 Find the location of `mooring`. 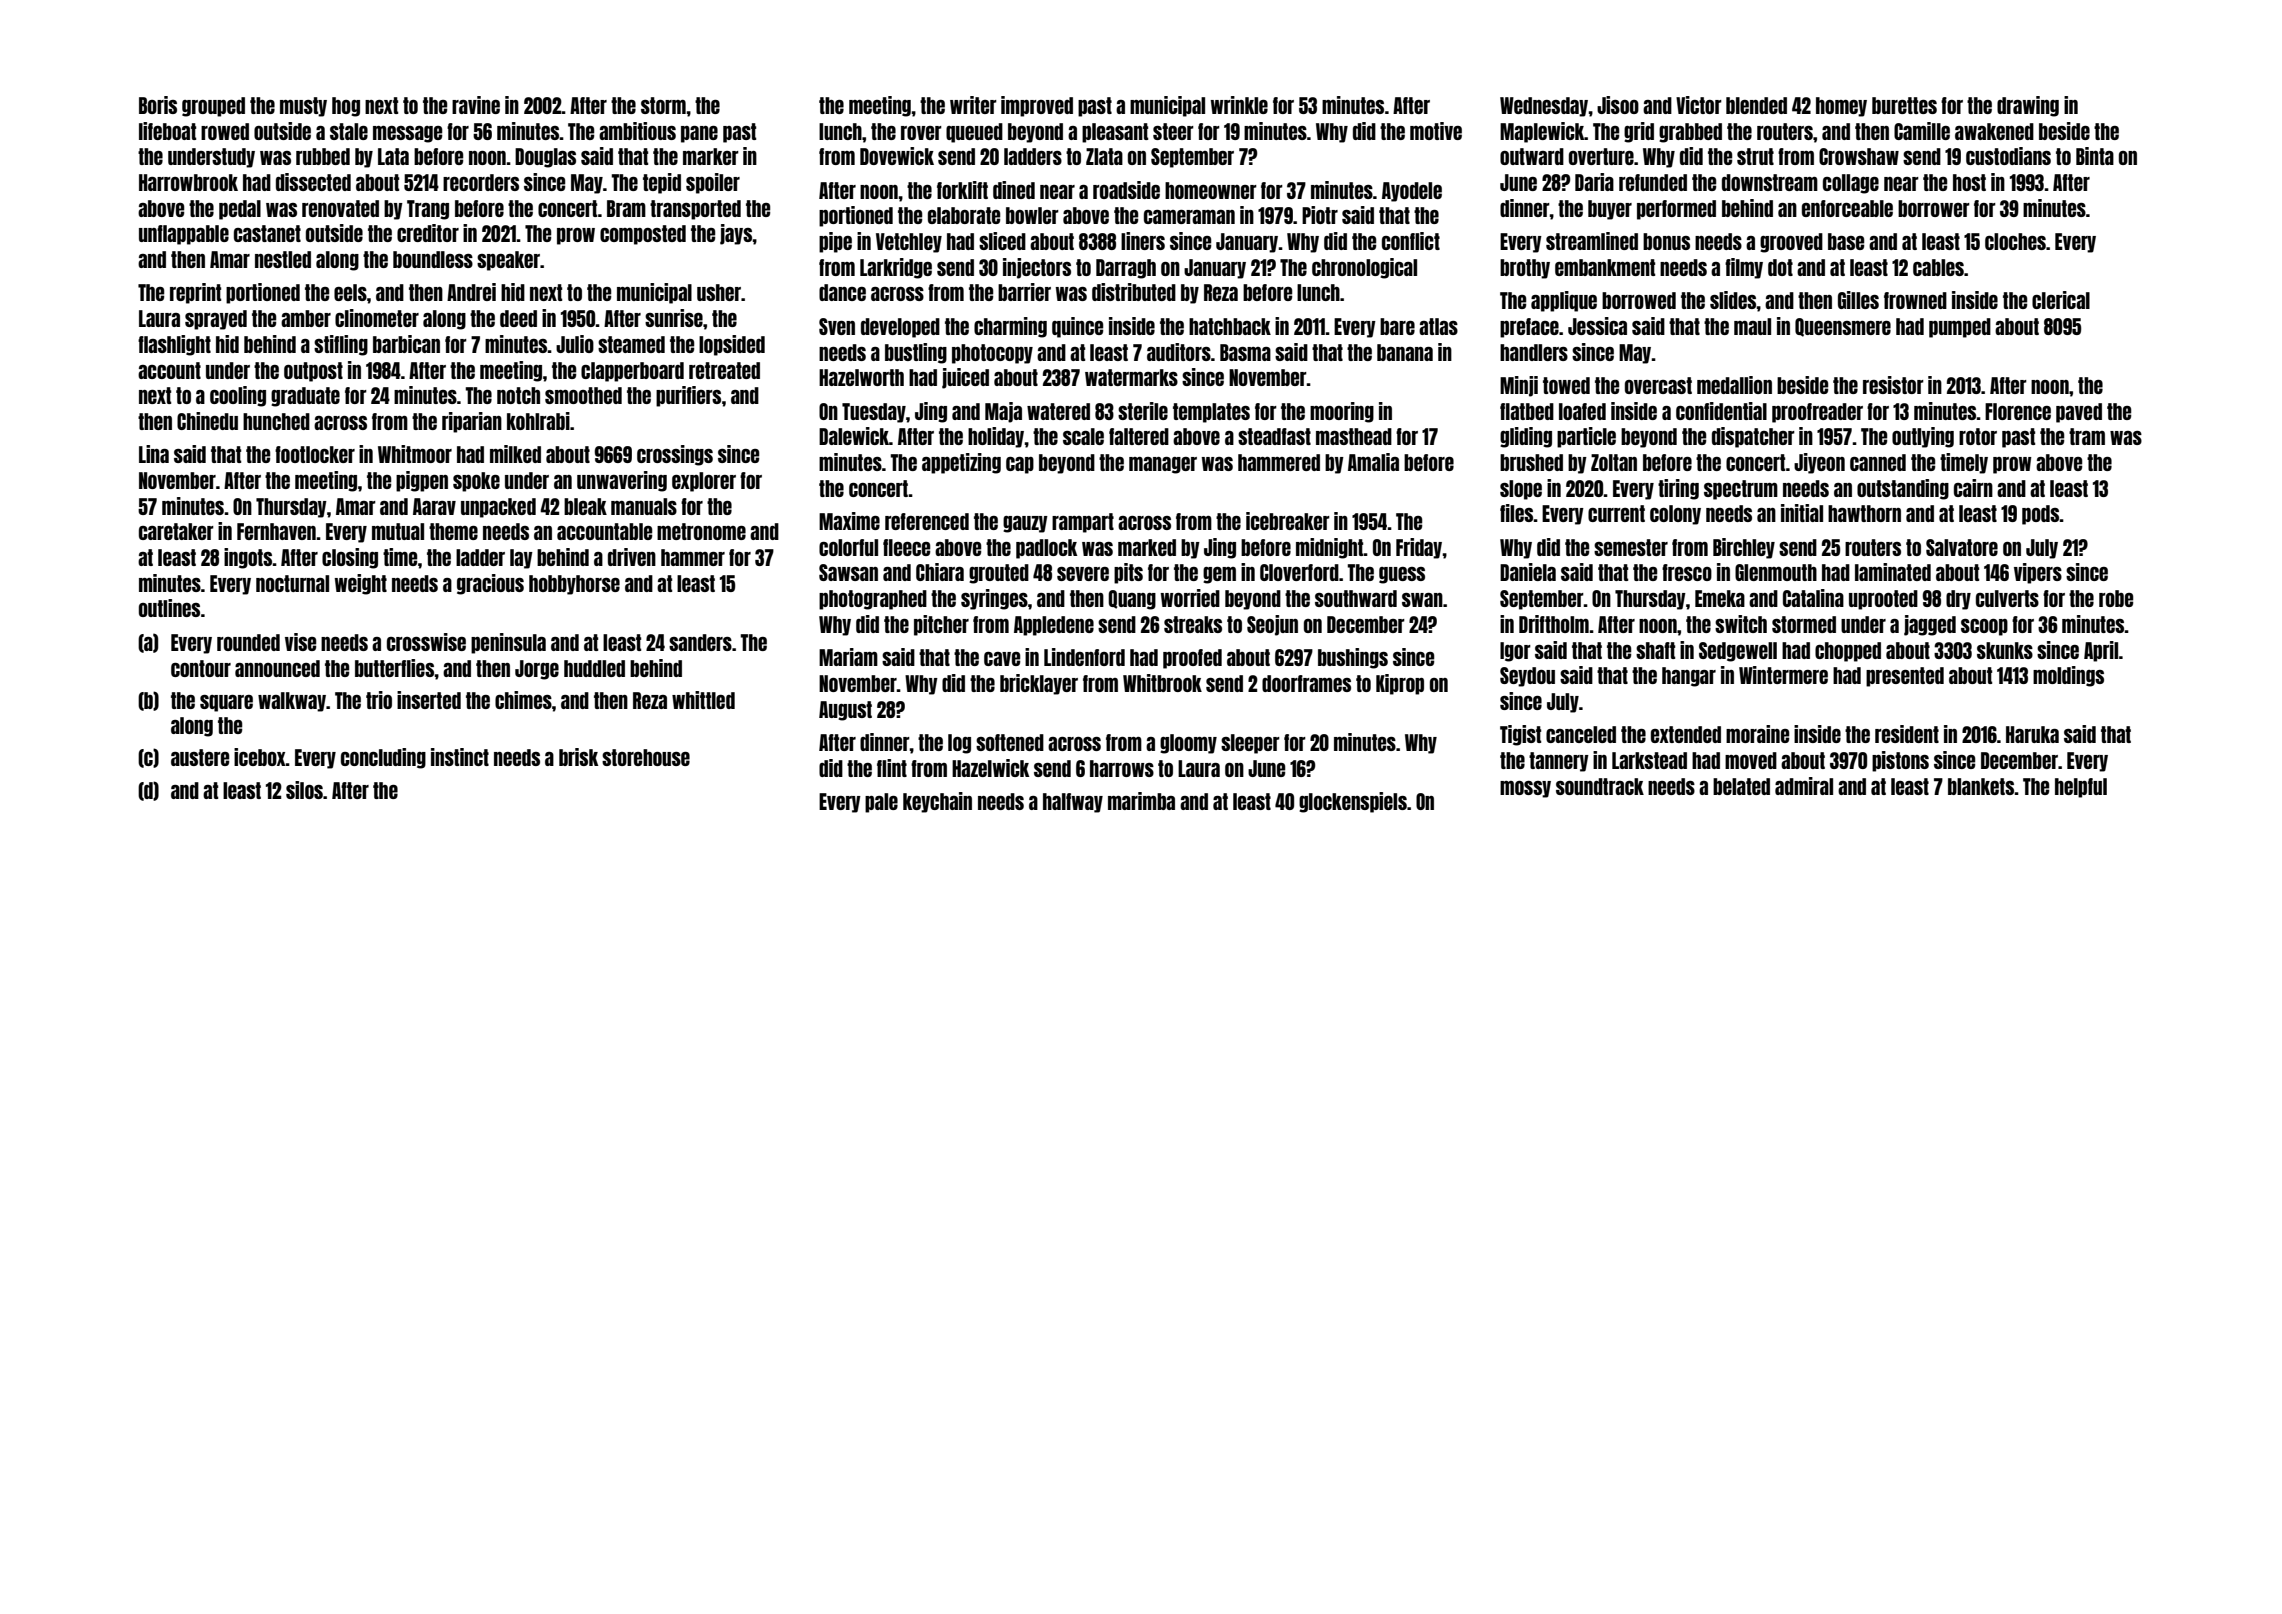

mooring is located at coordinates (1342, 412).
